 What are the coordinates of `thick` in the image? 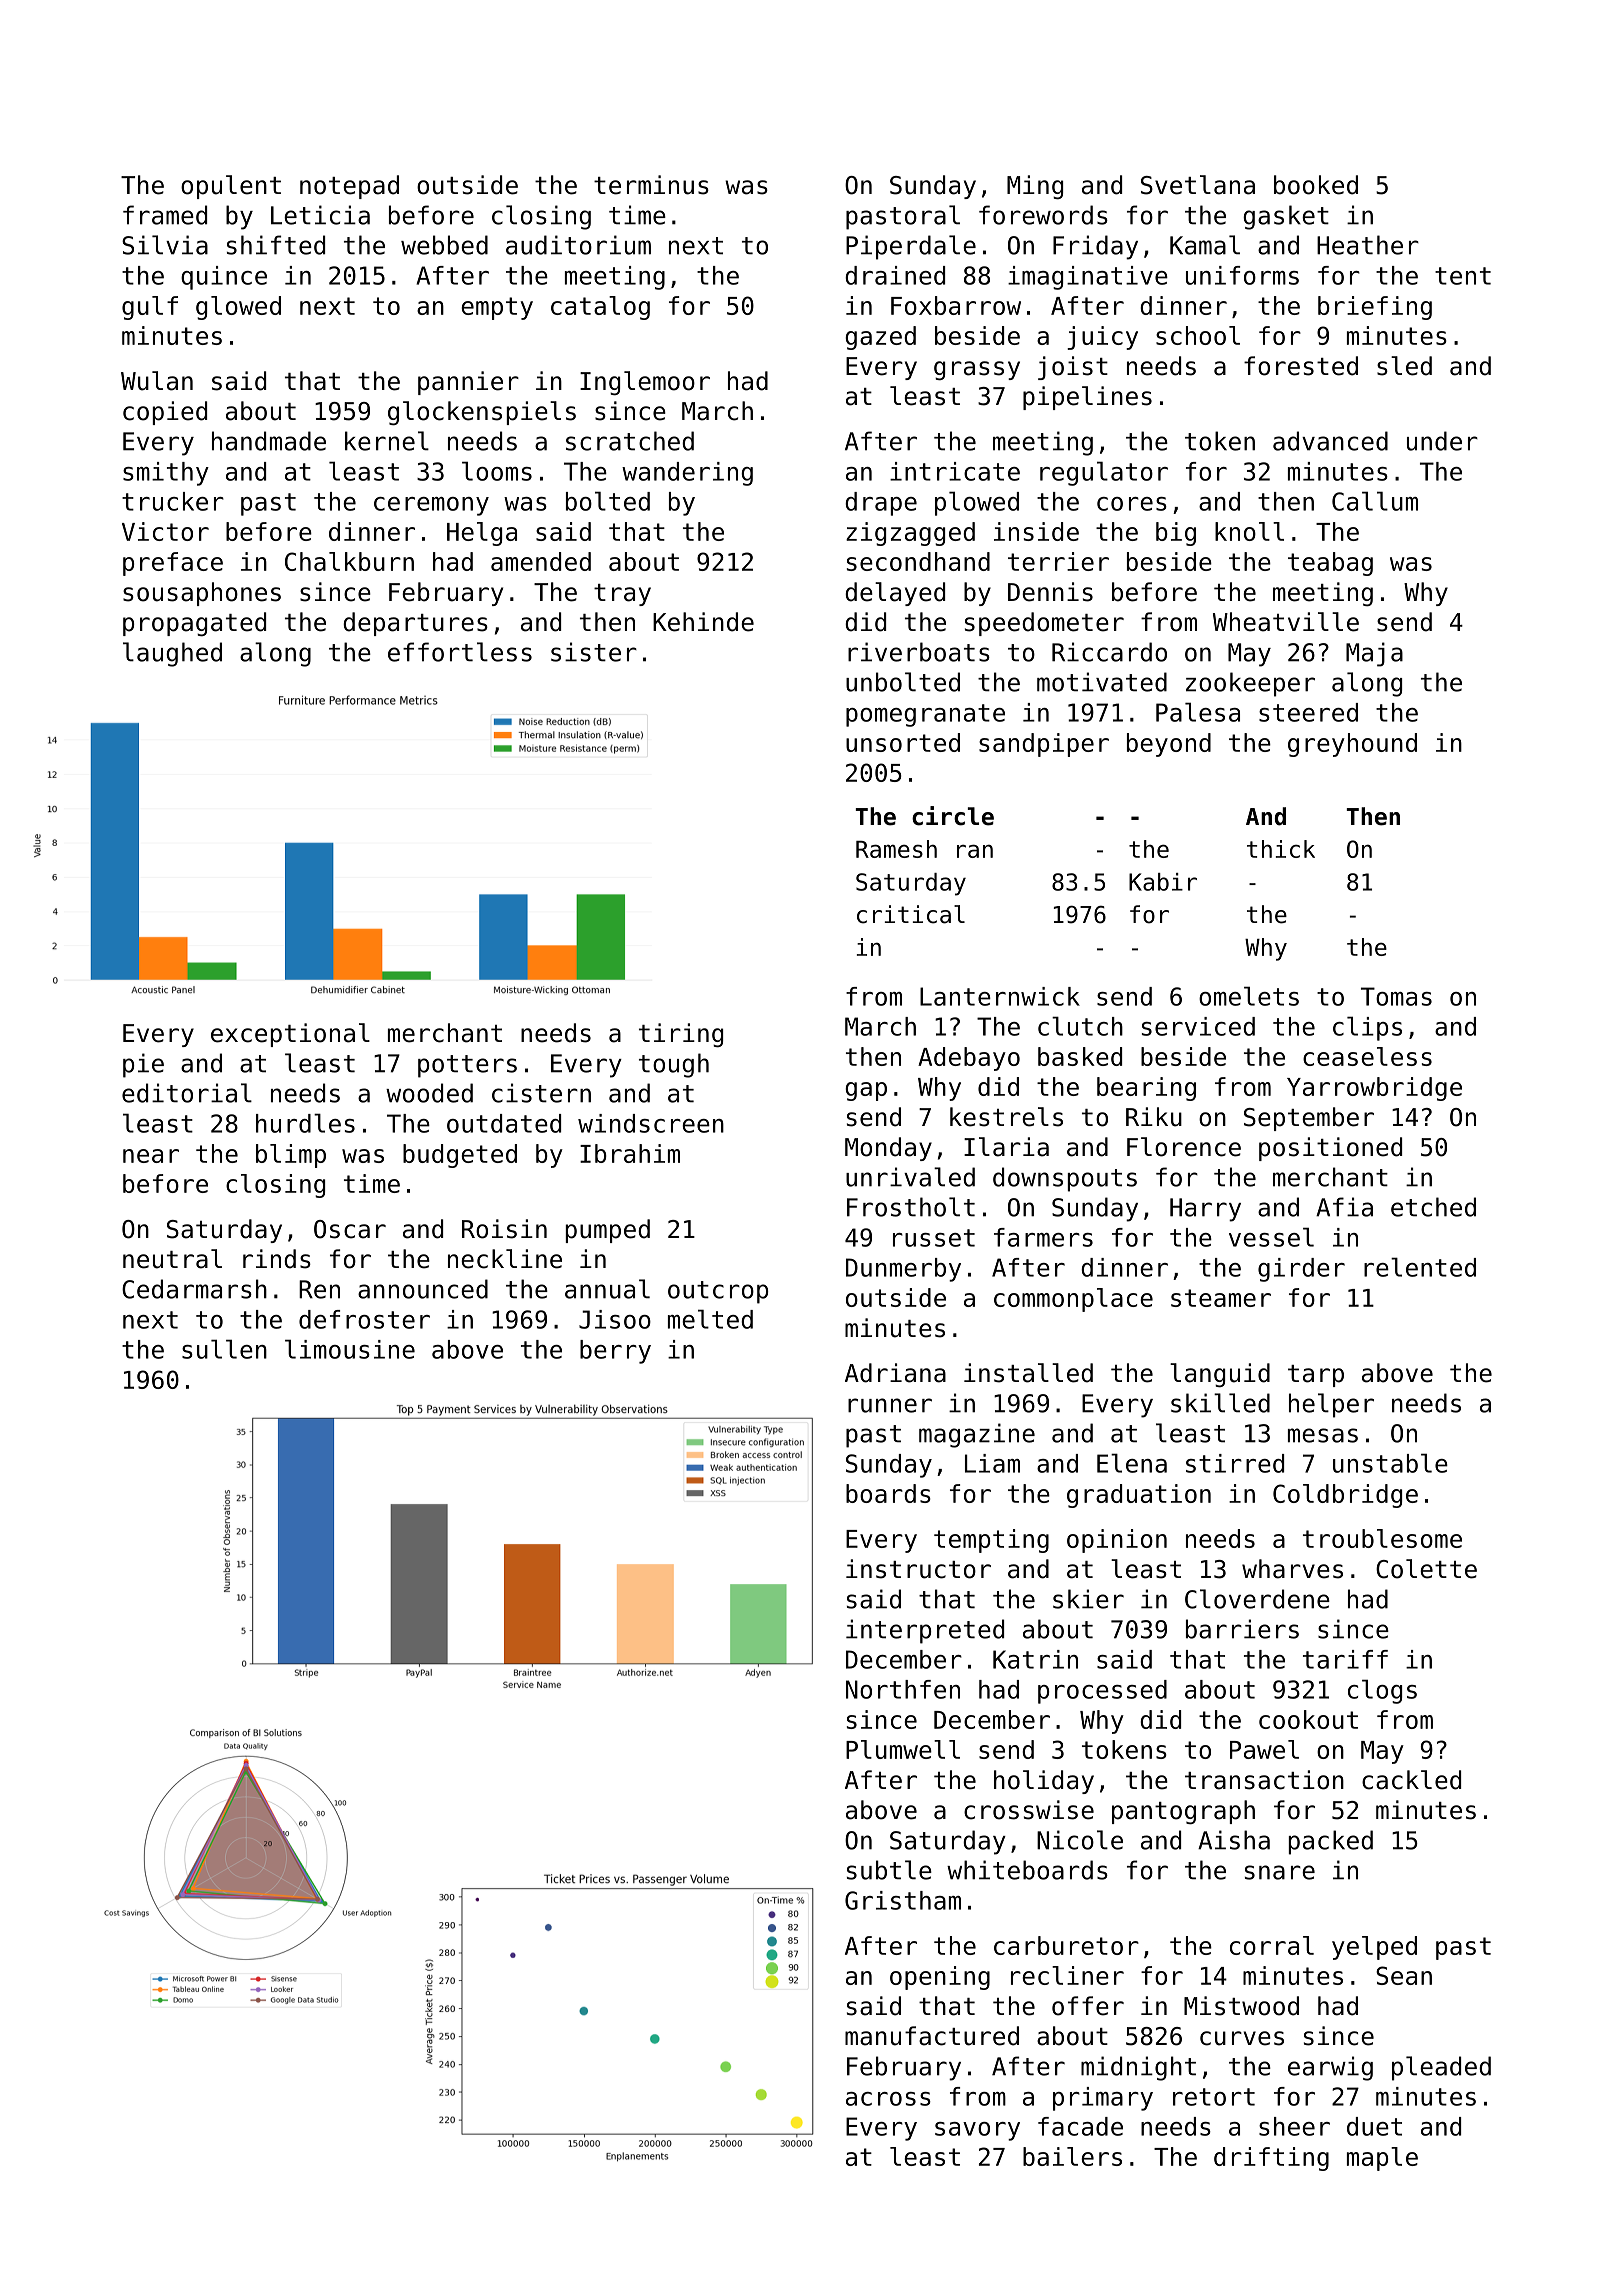 It's located at (1281, 849).
